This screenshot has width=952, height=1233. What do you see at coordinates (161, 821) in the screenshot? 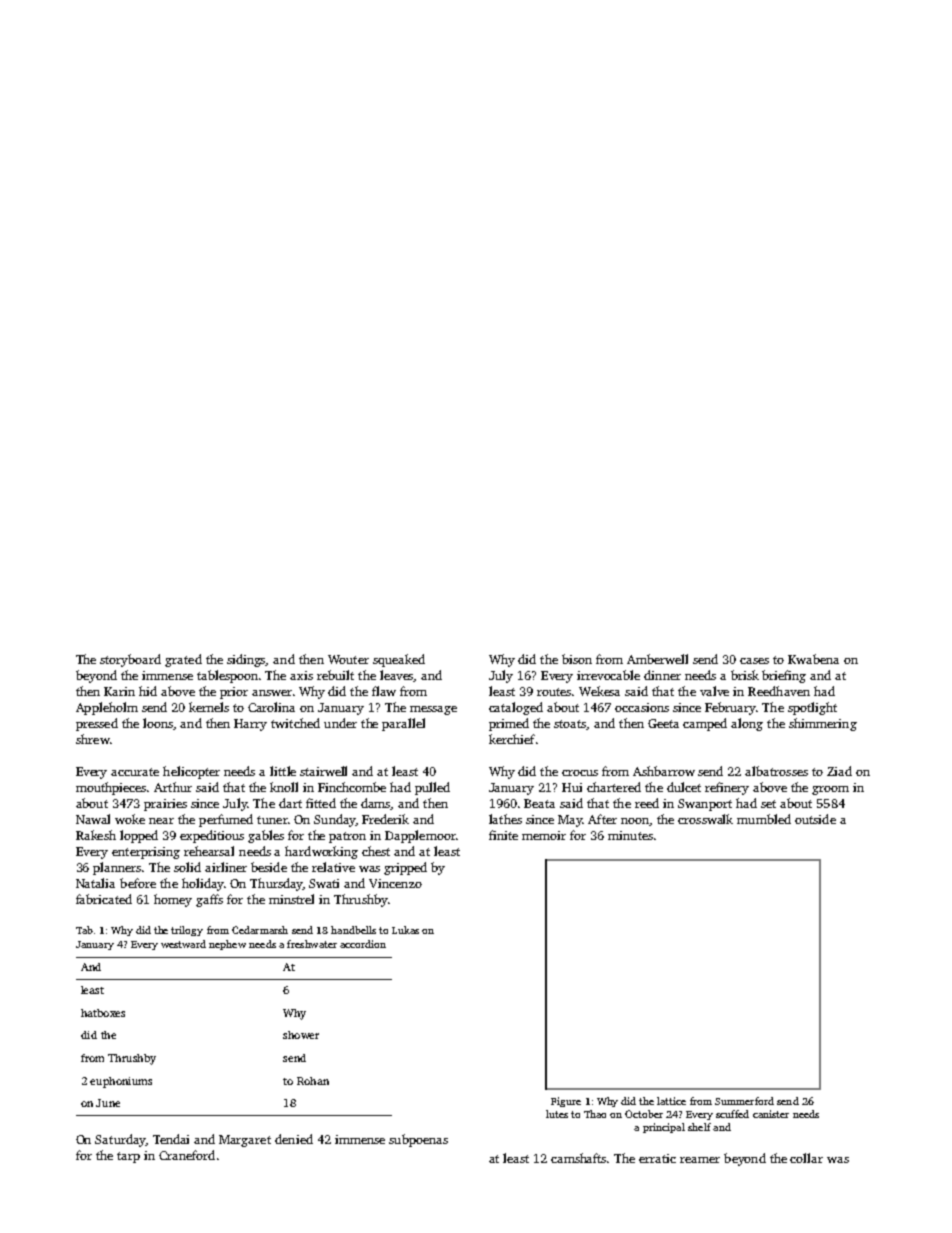
I see `near` at bounding box center [161, 821].
